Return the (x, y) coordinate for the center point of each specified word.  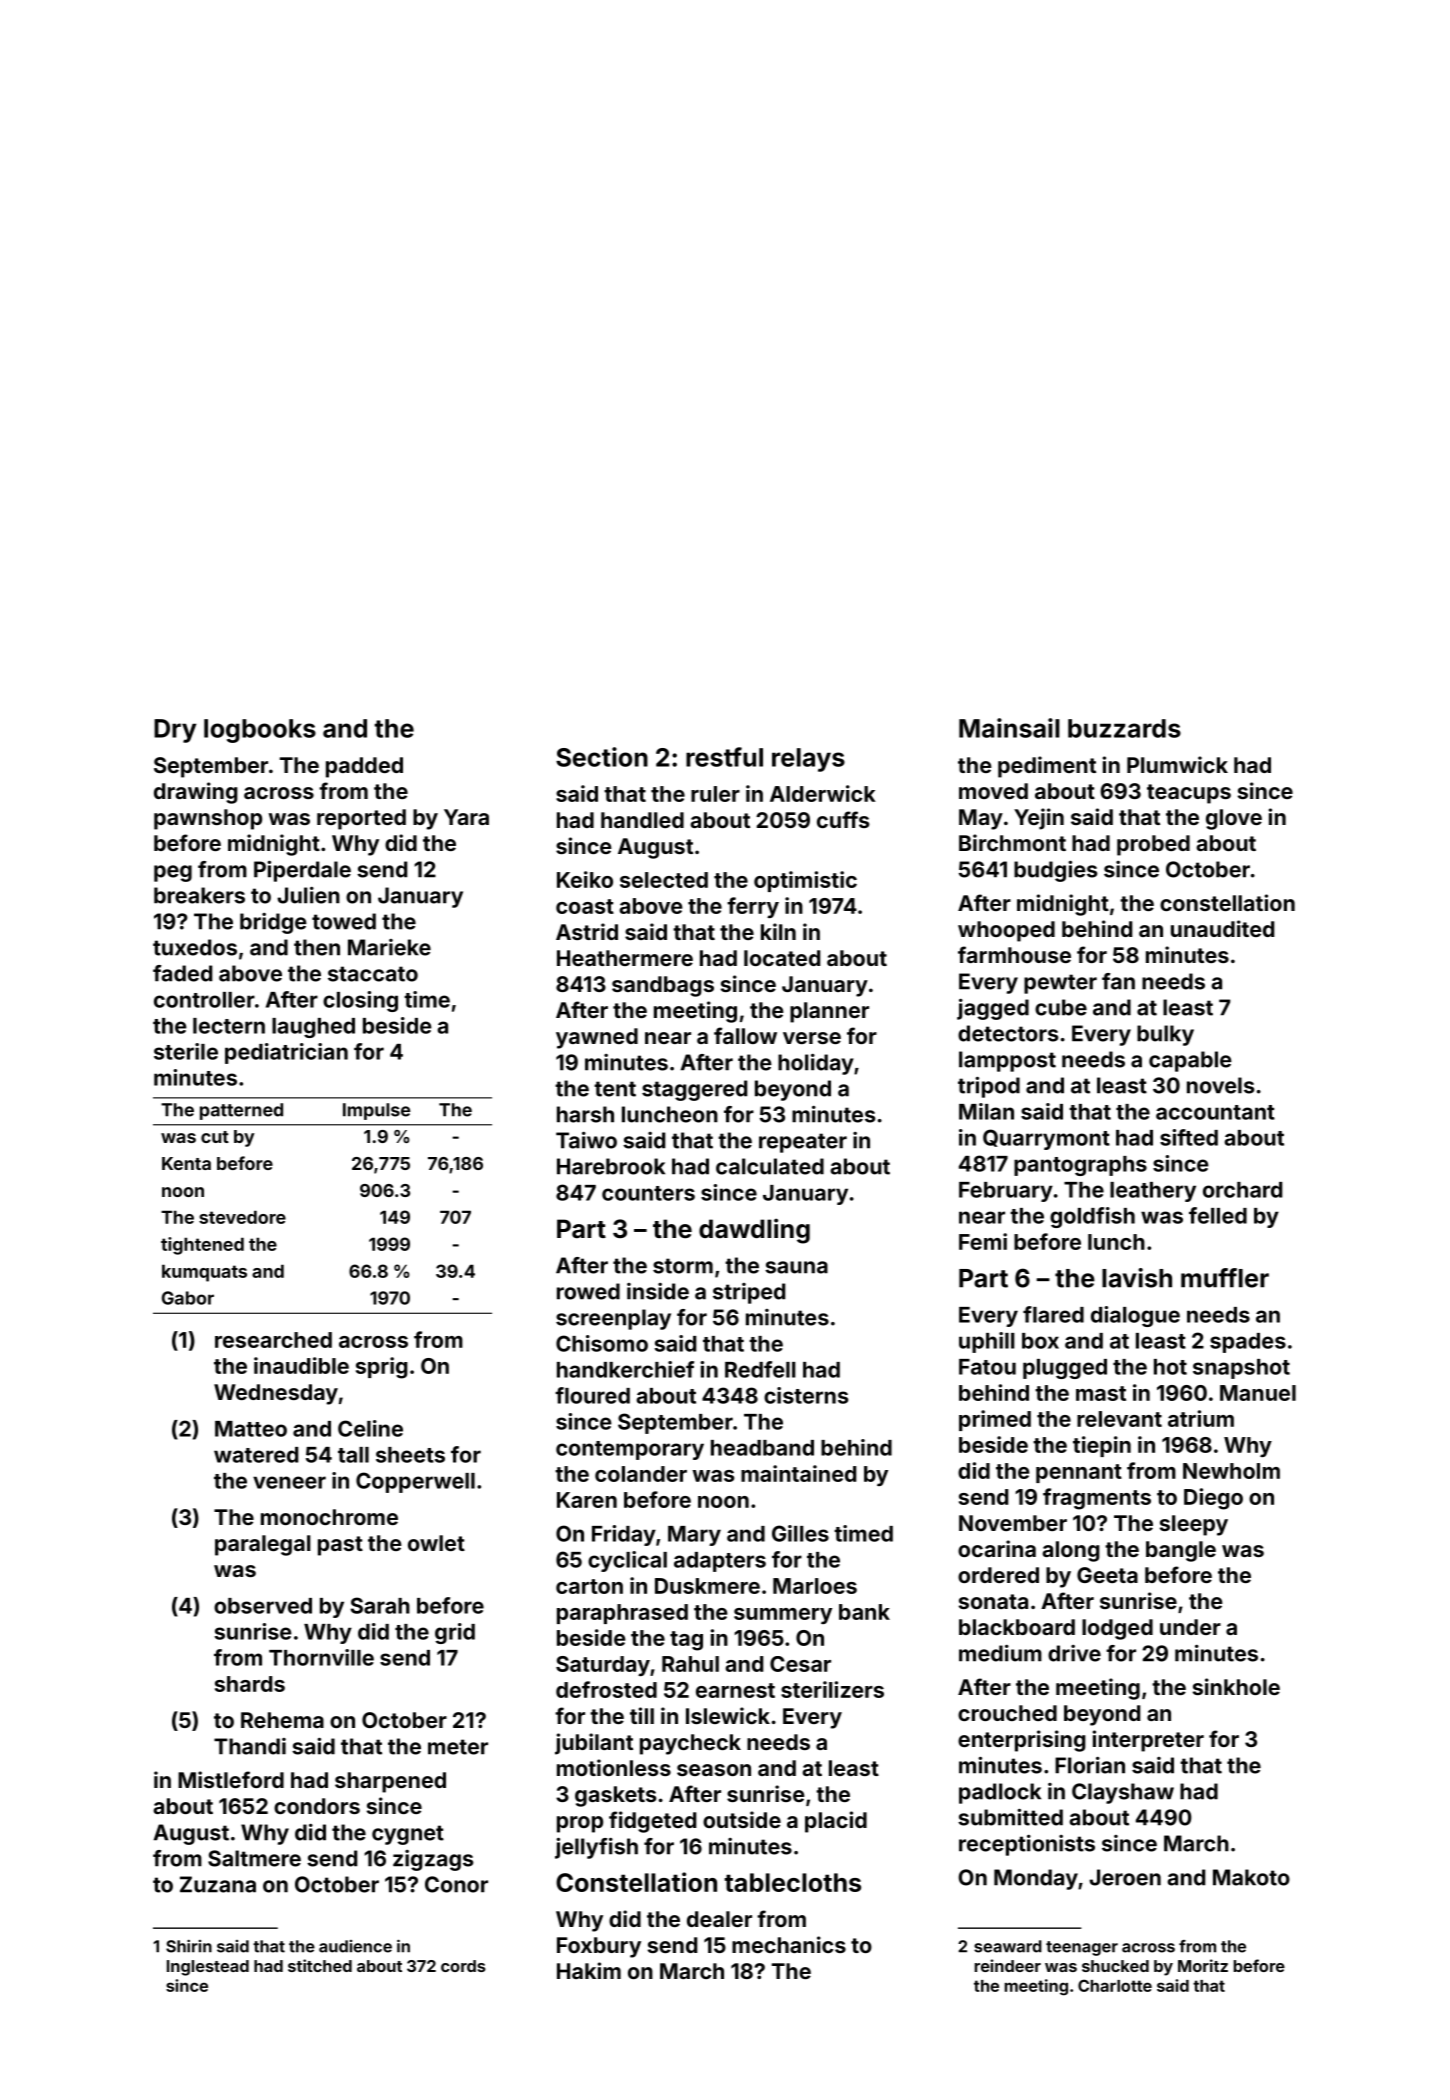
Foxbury (599, 1947)
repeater (803, 1143)
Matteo (251, 1429)
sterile (186, 1051)
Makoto (1251, 1877)
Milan (986, 1111)
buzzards (1124, 728)
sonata (993, 1601)
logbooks (260, 731)
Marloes (815, 1586)
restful (724, 757)
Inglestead (208, 1968)
